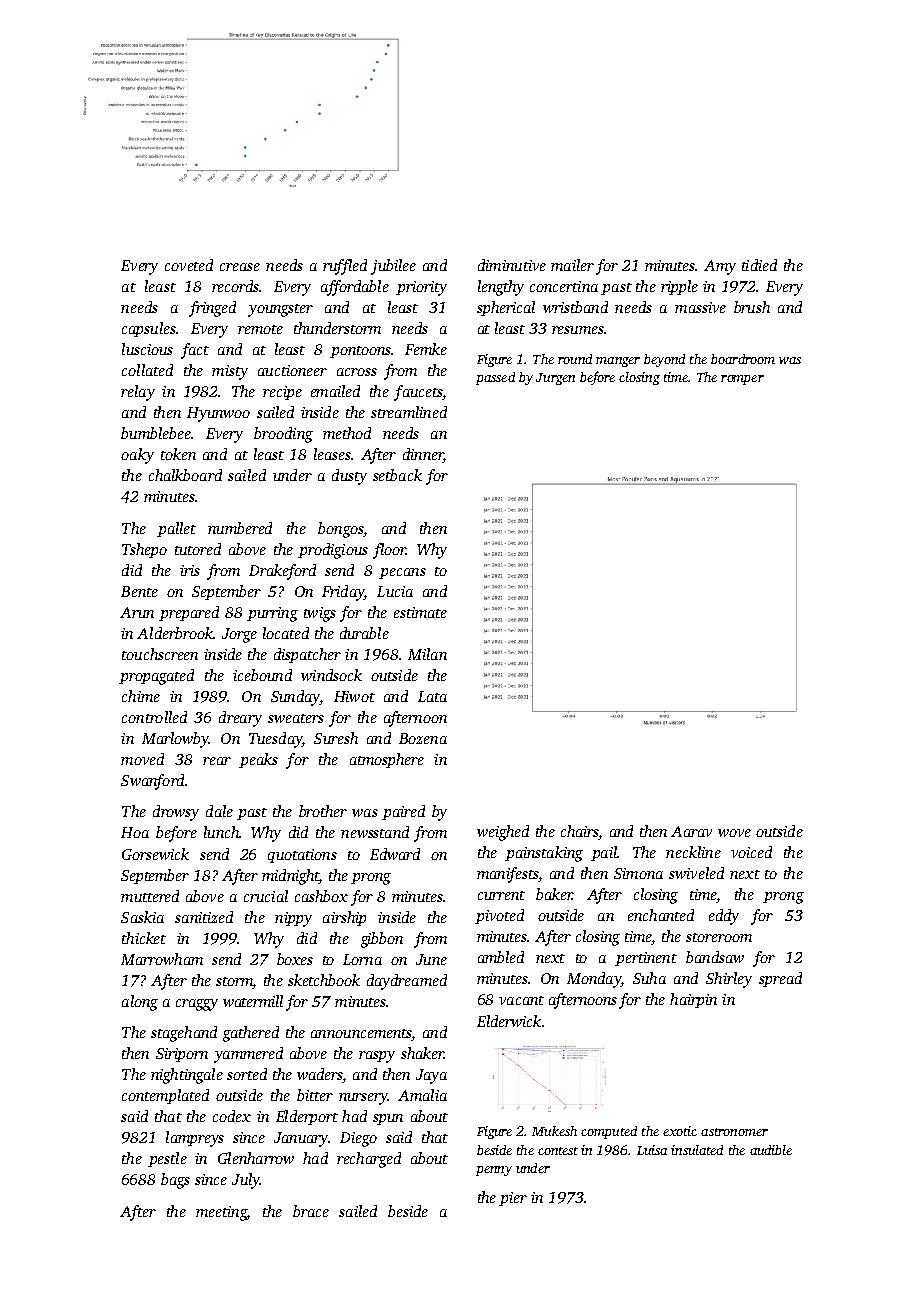  I want to click on pestle, so click(167, 1159).
